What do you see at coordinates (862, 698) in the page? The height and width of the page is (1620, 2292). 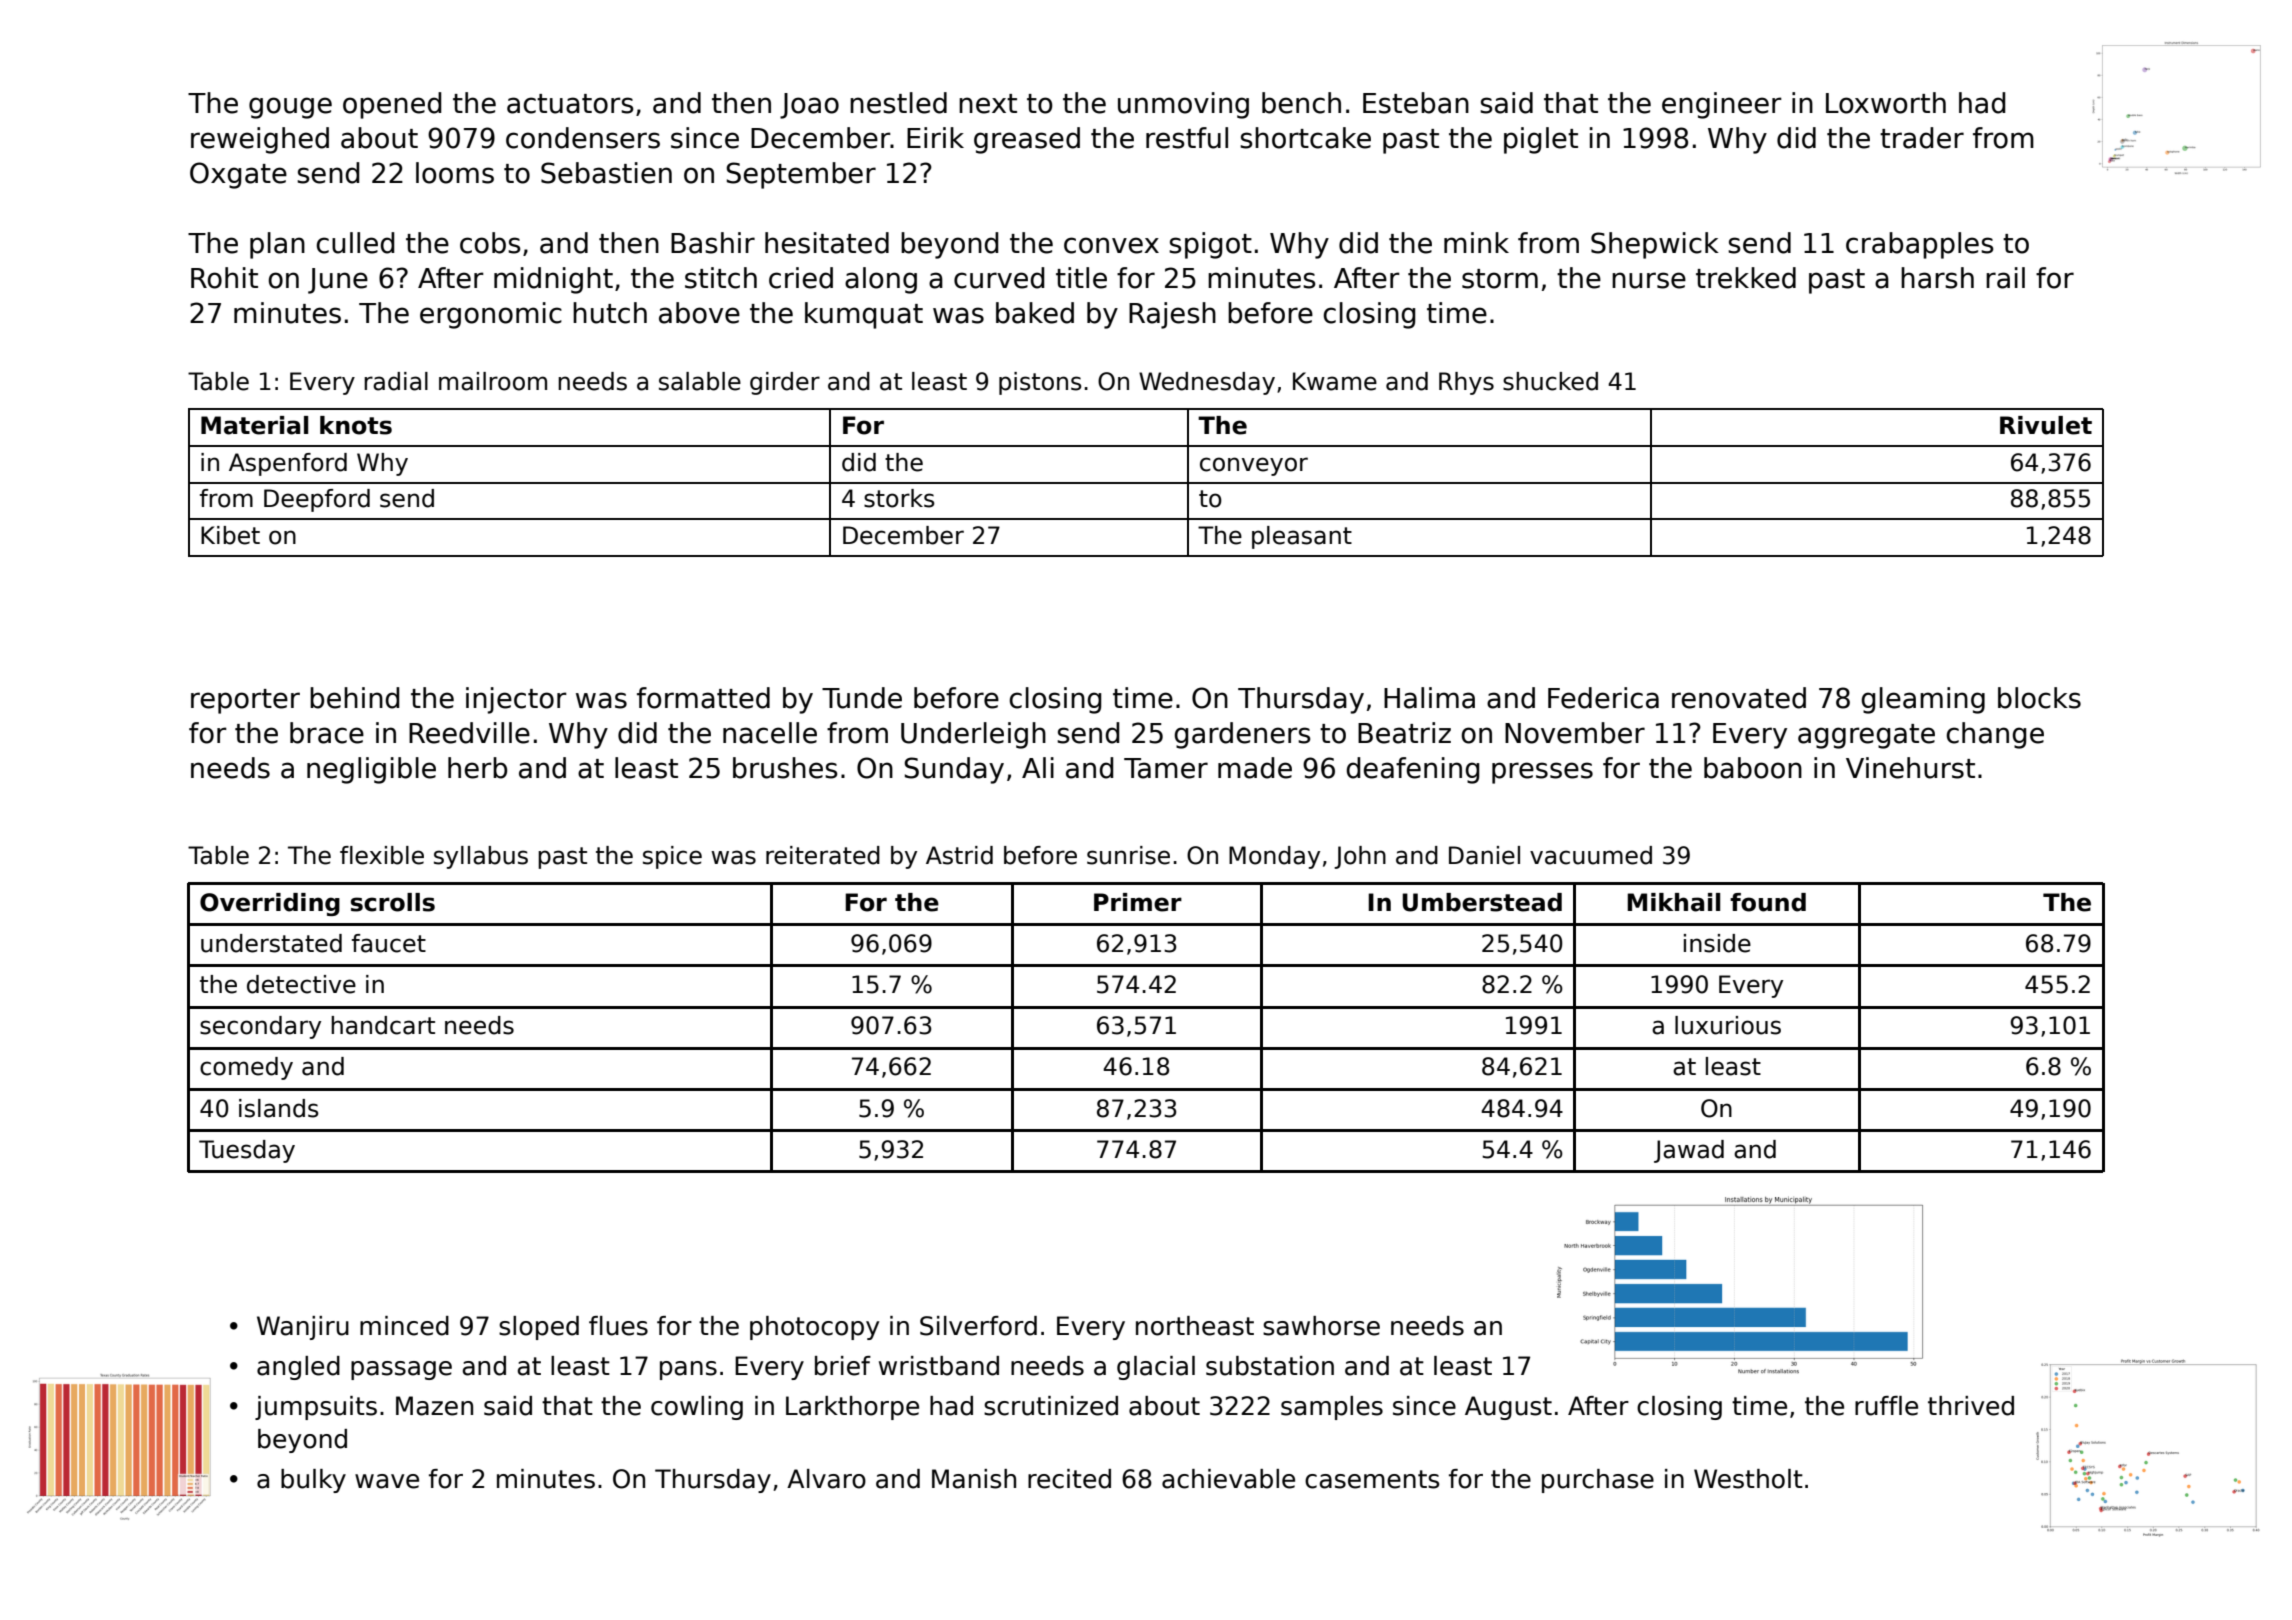 I see `Tunde` at bounding box center [862, 698].
